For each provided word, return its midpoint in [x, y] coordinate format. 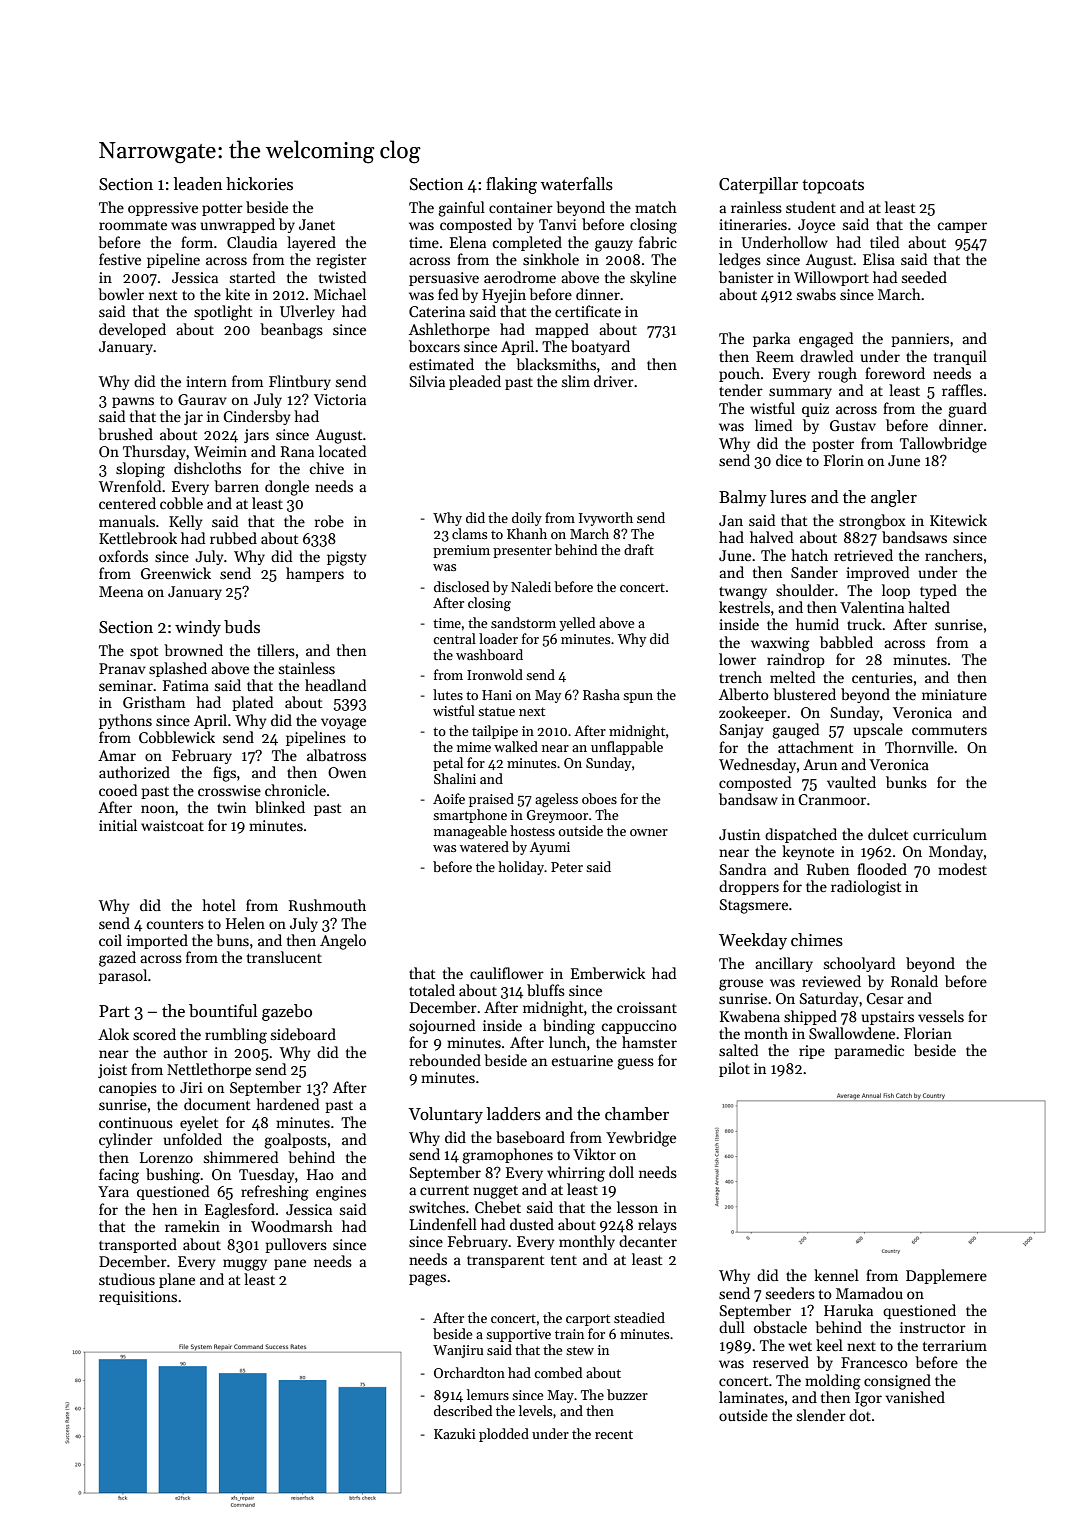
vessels [941, 1016]
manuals [127, 521]
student [811, 207]
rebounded [445, 1060]
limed [773, 425]
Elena [468, 242]
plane [177, 1280]
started [252, 277]
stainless [307, 668]
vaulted [851, 782]
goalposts [295, 1141]
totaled [432, 990]
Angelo [343, 942]
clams [469, 533]
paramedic [869, 1051]
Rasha [601, 694]
